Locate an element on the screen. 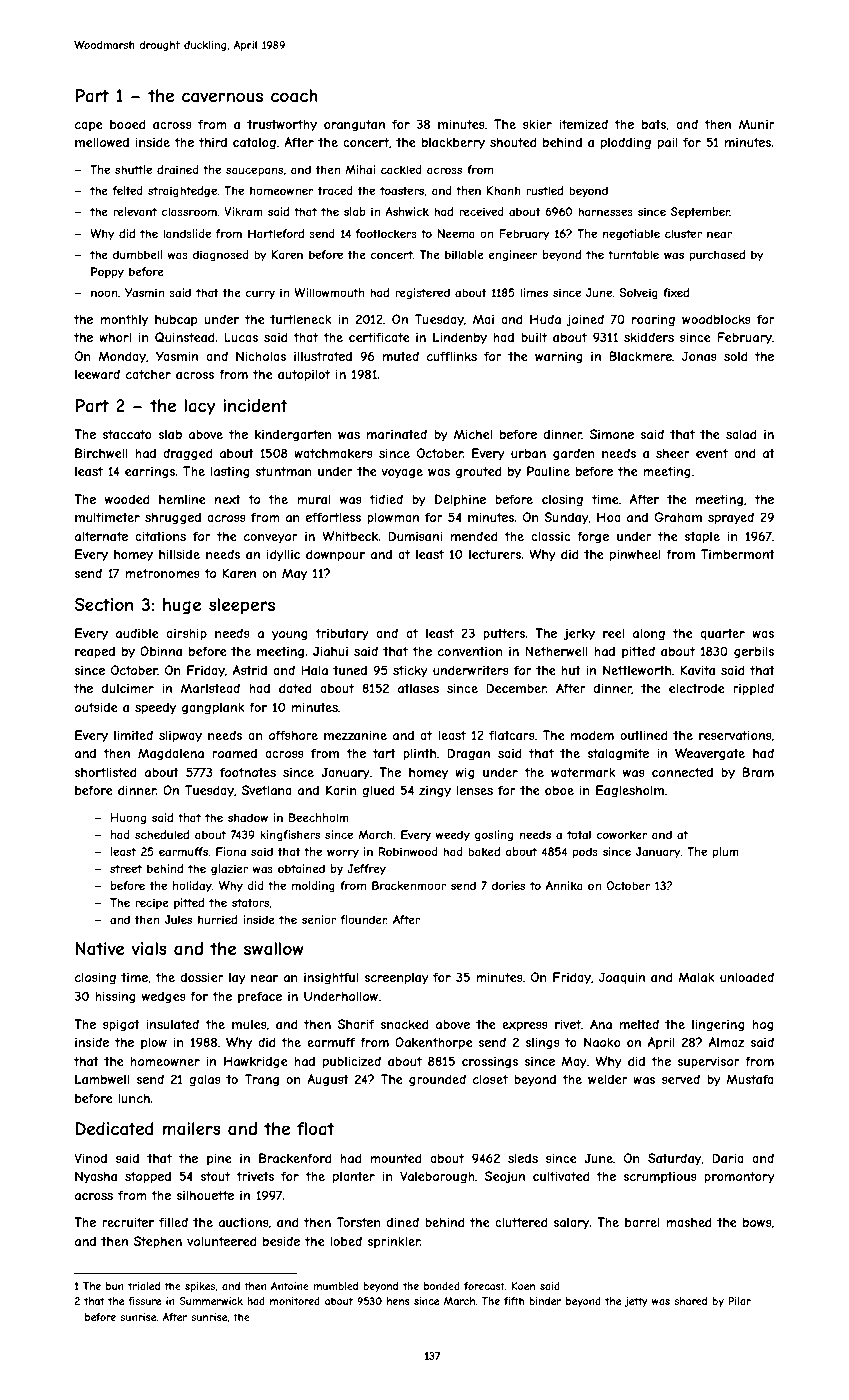 The height and width of the screenshot is (1400, 849). Nettleworth is located at coordinates (637, 670).
